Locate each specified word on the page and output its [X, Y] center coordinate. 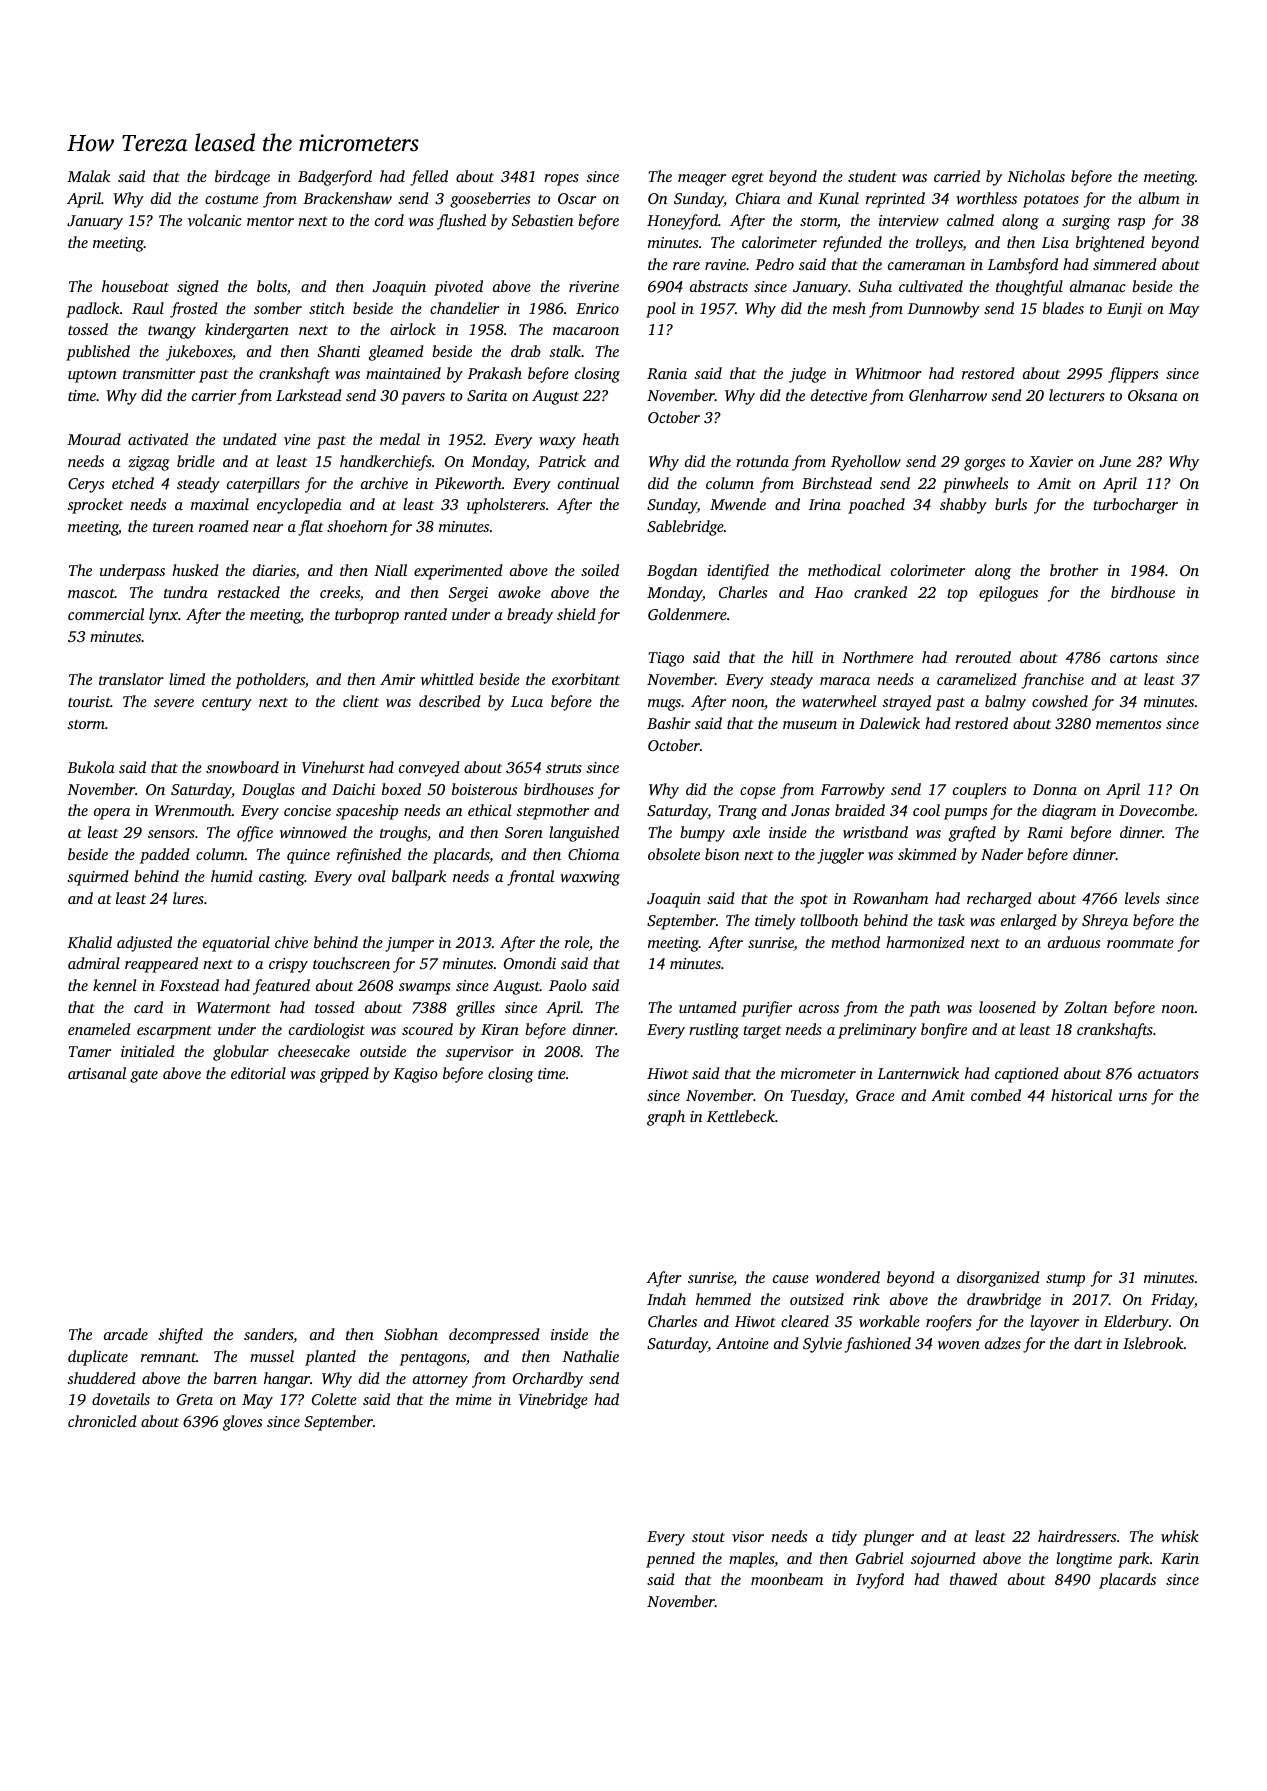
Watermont [234, 1007]
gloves [242, 1423]
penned [670, 1560]
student [872, 176]
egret [748, 179]
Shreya [1105, 922]
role [577, 942]
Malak [88, 176]
